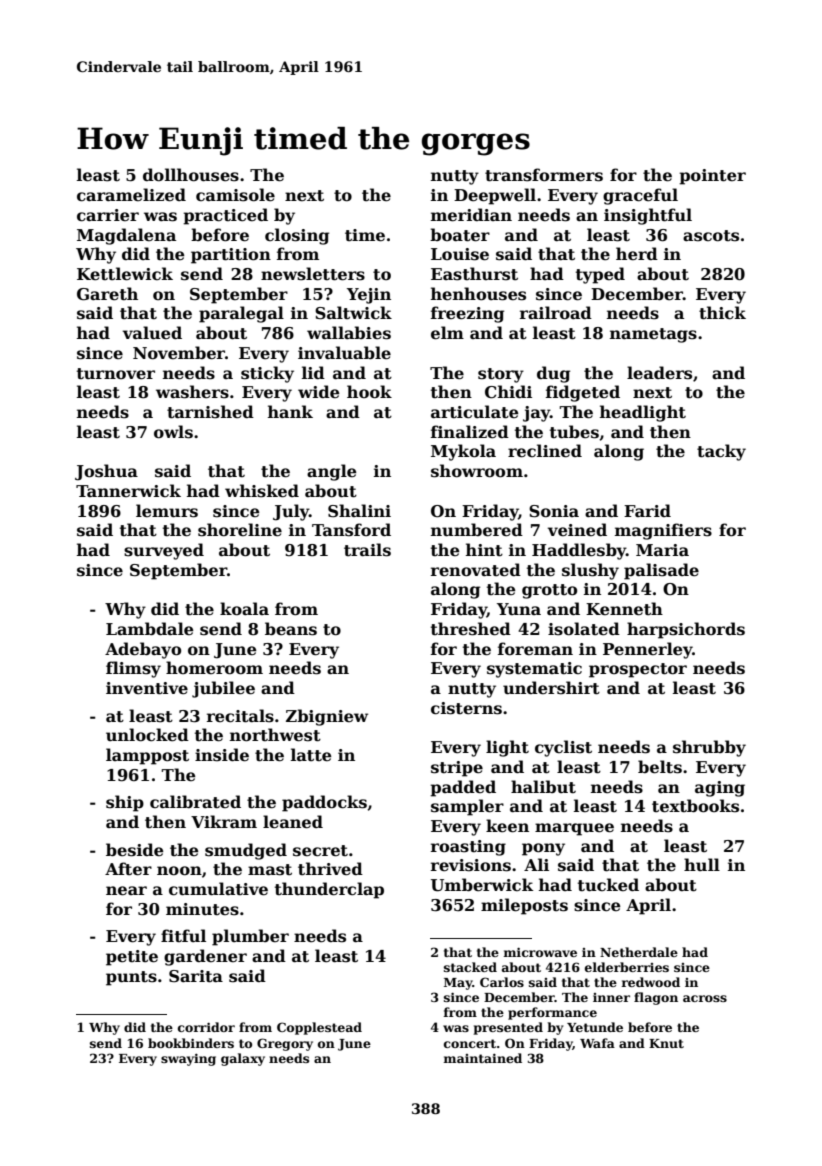 The height and width of the screenshot is (1166, 822). What do you see at coordinates (666, 1043) in the screenshot?
I see `Knut` at bounding box center [666, 1043].
